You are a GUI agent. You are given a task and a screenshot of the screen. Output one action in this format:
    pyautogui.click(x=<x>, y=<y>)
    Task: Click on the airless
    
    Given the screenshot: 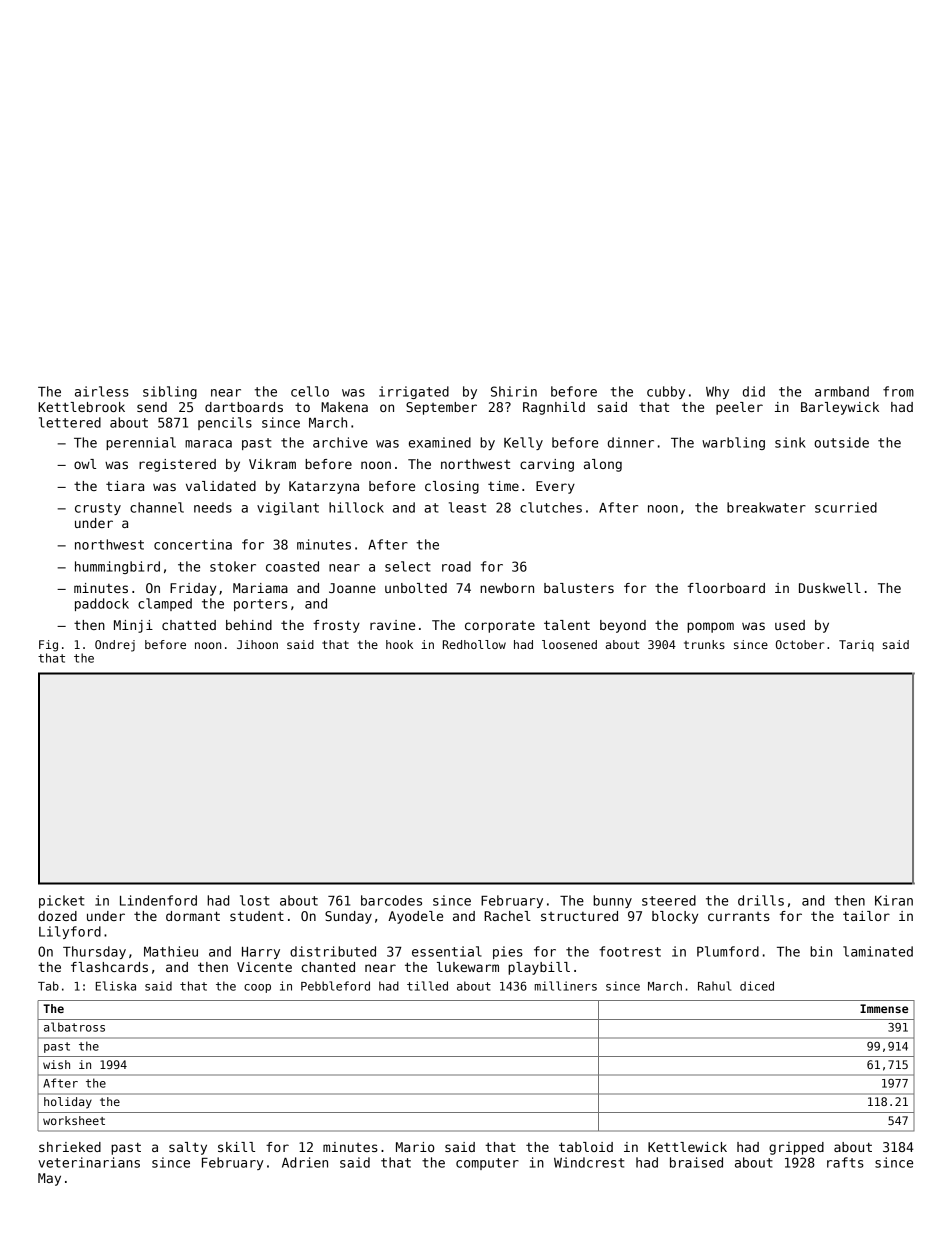 What is the action you would take?
    pyautogui.click(x=102, y=391)
